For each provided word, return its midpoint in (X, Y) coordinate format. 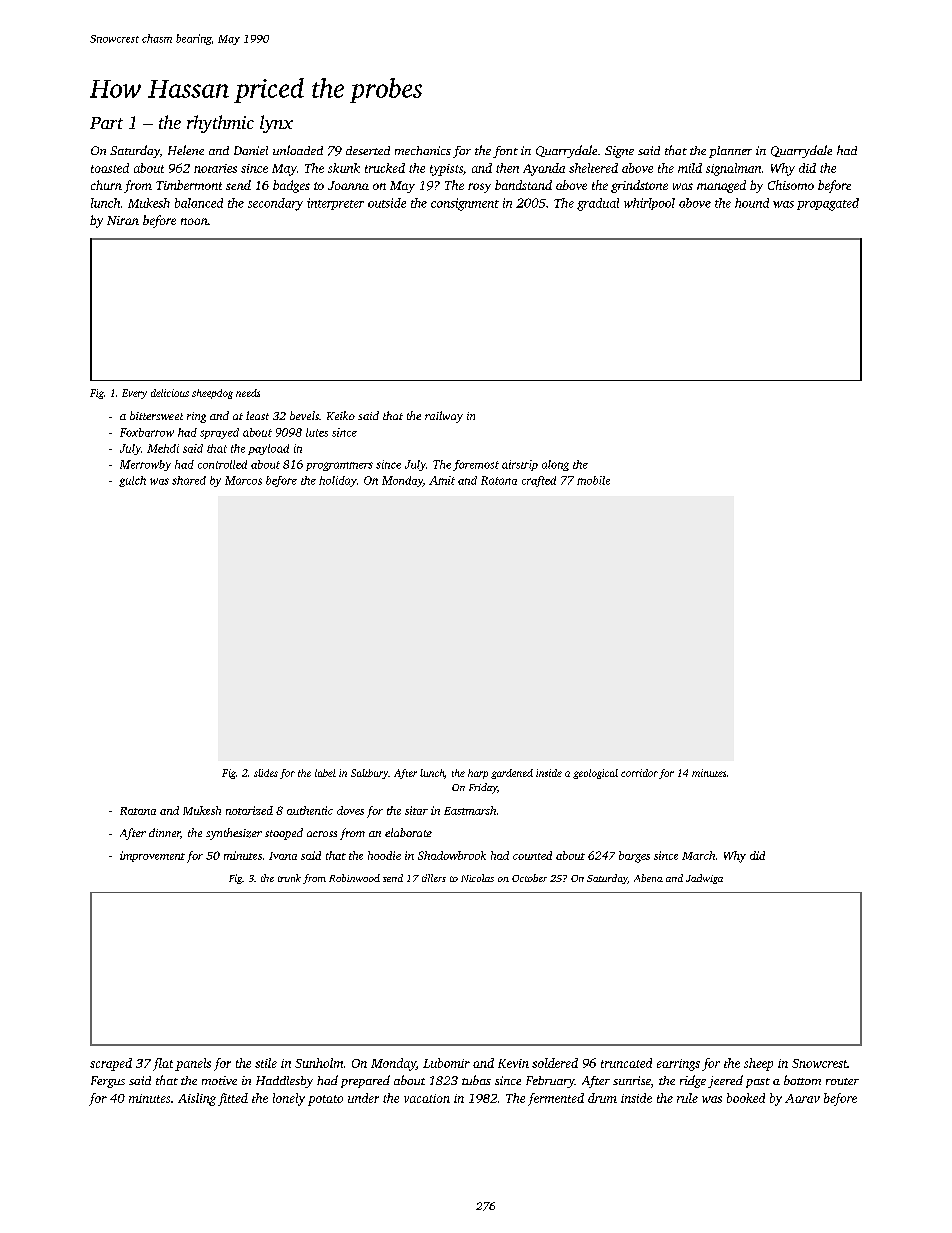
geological (595, 774)
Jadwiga (704, 879)
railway (444, 417)
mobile (593, 480)
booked (746, 1098)
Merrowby (145, 465)
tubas (476, 1080)
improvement (152, 856)
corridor (639, 773)
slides (266, 773)
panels (193, 1064)
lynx (276, 124)
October (529, 878)
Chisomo (791, 185)
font (505, 152)
